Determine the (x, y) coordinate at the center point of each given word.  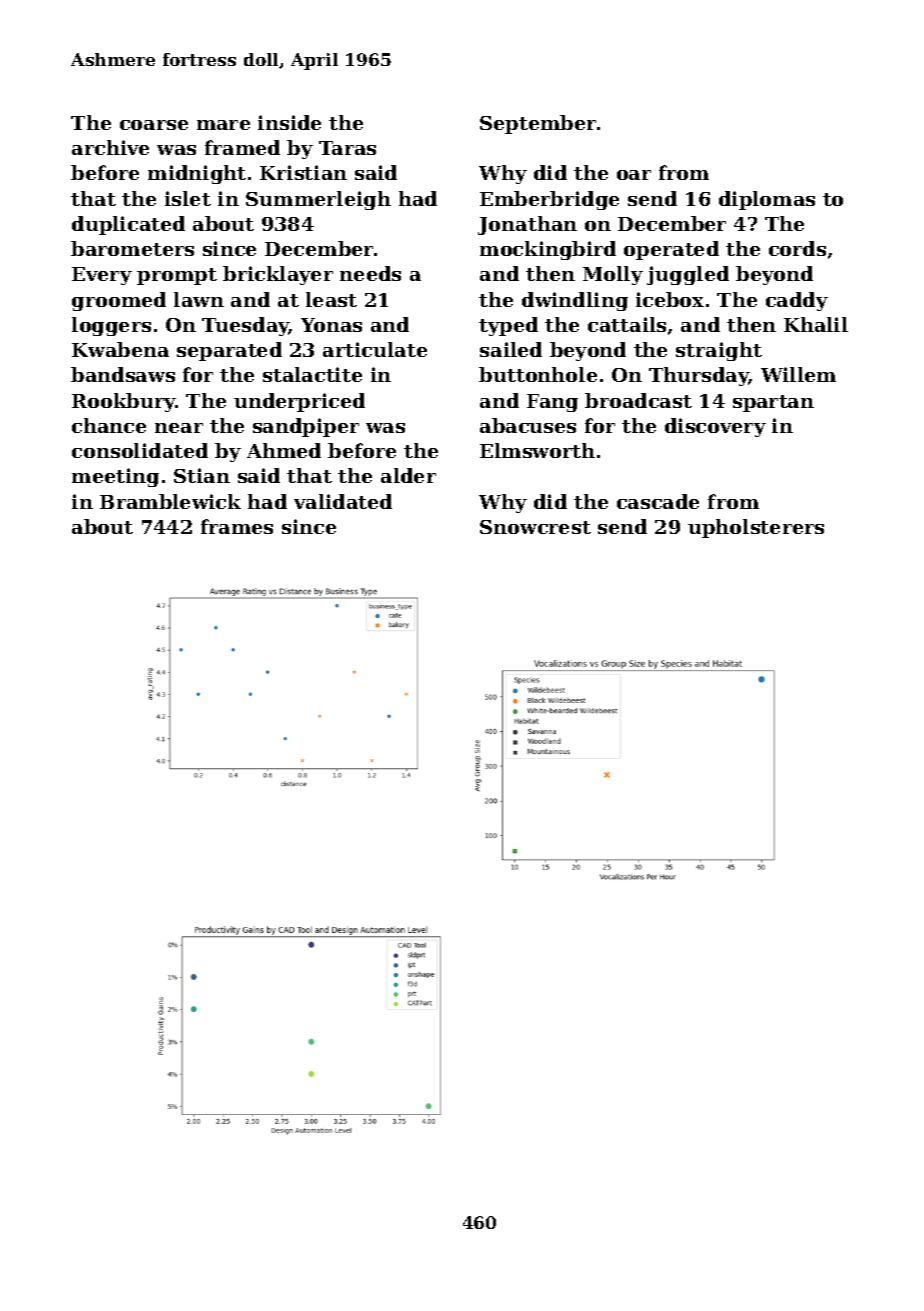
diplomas (767, 200)
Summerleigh (318, 200)
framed (242, 147)
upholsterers (756, 528)
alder (408, 475)
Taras (347, 148)
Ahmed (284, 450)
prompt (177, 276)
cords (797, 248)
